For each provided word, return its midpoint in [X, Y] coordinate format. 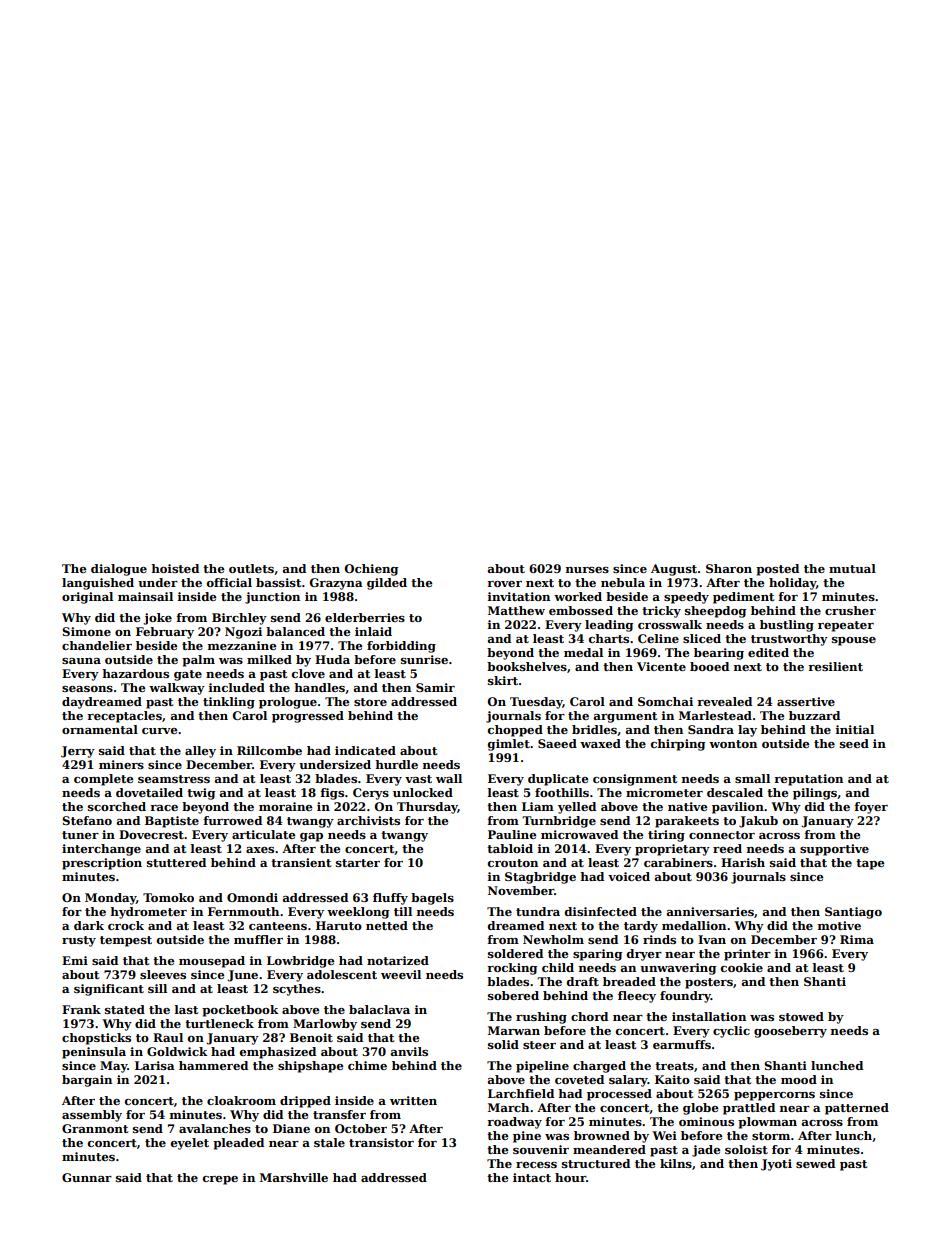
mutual [852, 568]
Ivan [712, 939]
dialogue [119, 570]
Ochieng [371, 570]
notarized [398, 960]
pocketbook [240, 1011]
